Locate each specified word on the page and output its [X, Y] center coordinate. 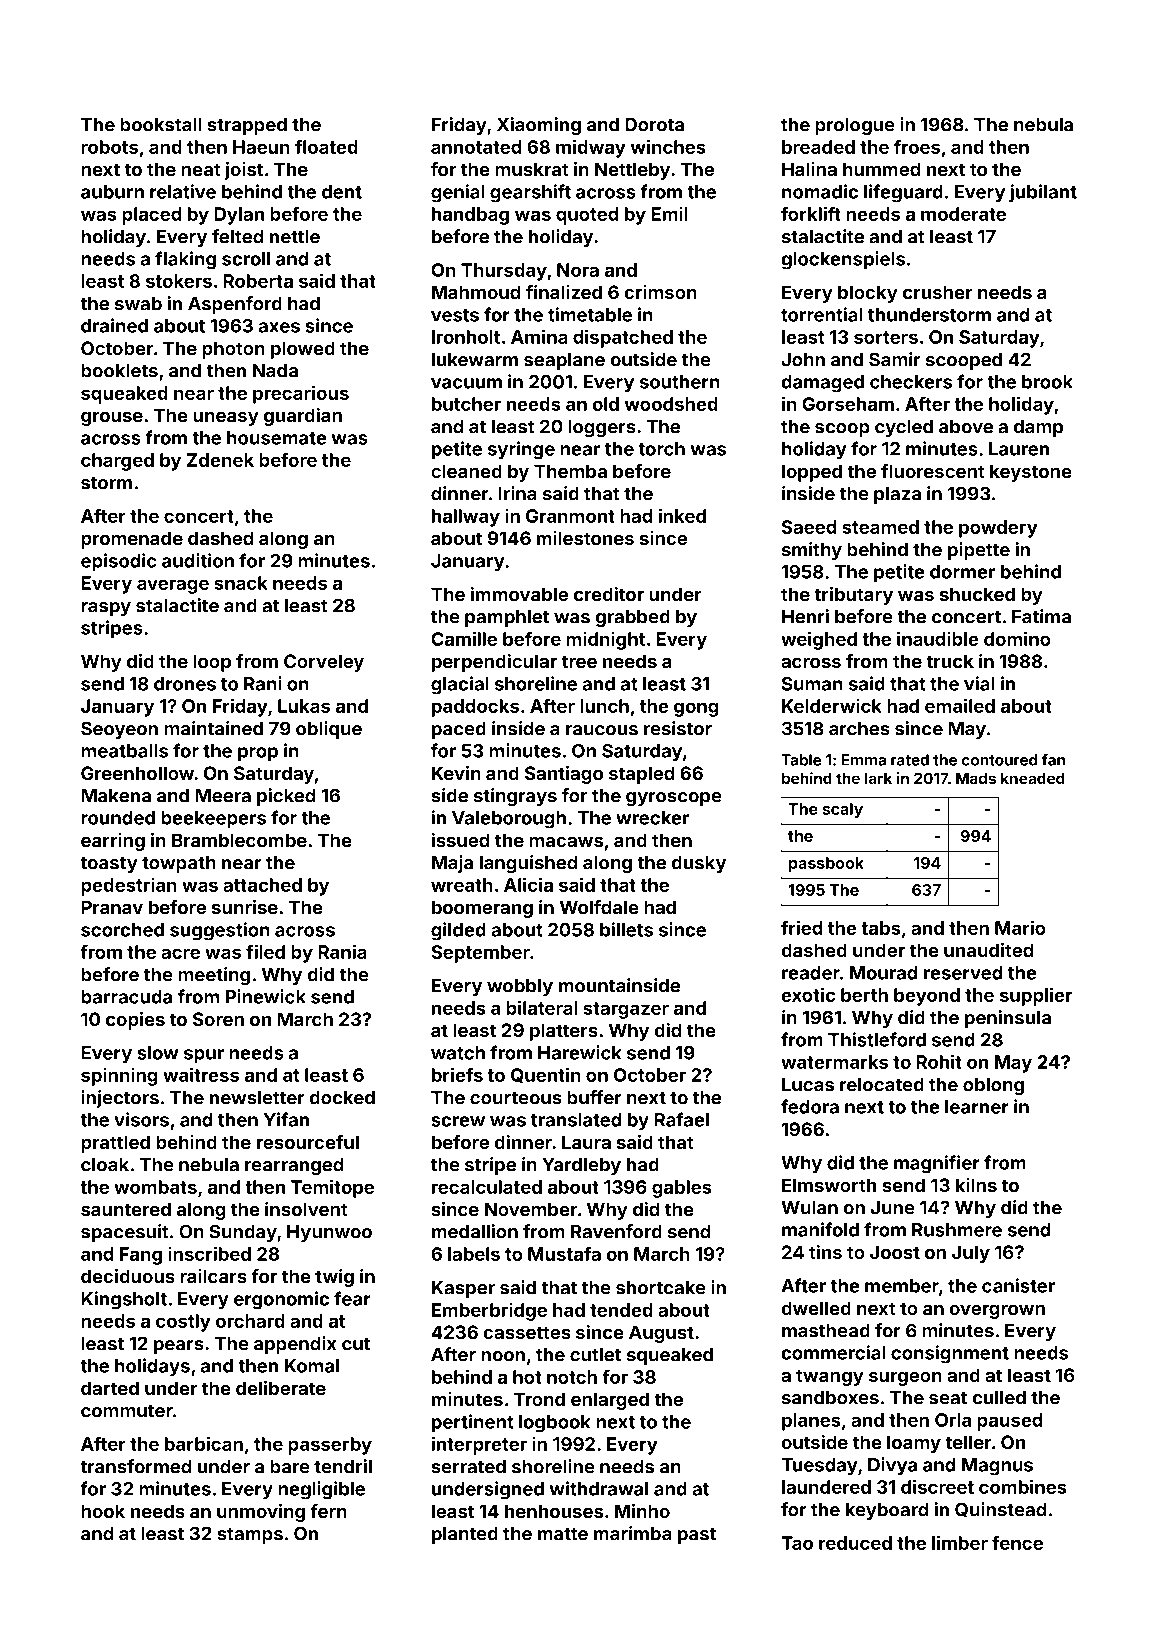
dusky [698, 864]
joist [243, 171]
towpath [179, 864]
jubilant [1043, 193]
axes [279, 327]
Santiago [564, 775]
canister [1018, 1285]
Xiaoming [539, 126]
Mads [976, 778]
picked [286, 797]
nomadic [820, 191]
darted [110, 1388]
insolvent [306, 1209]
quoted [587, 216]
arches [859, 729]
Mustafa [564, 1253]
